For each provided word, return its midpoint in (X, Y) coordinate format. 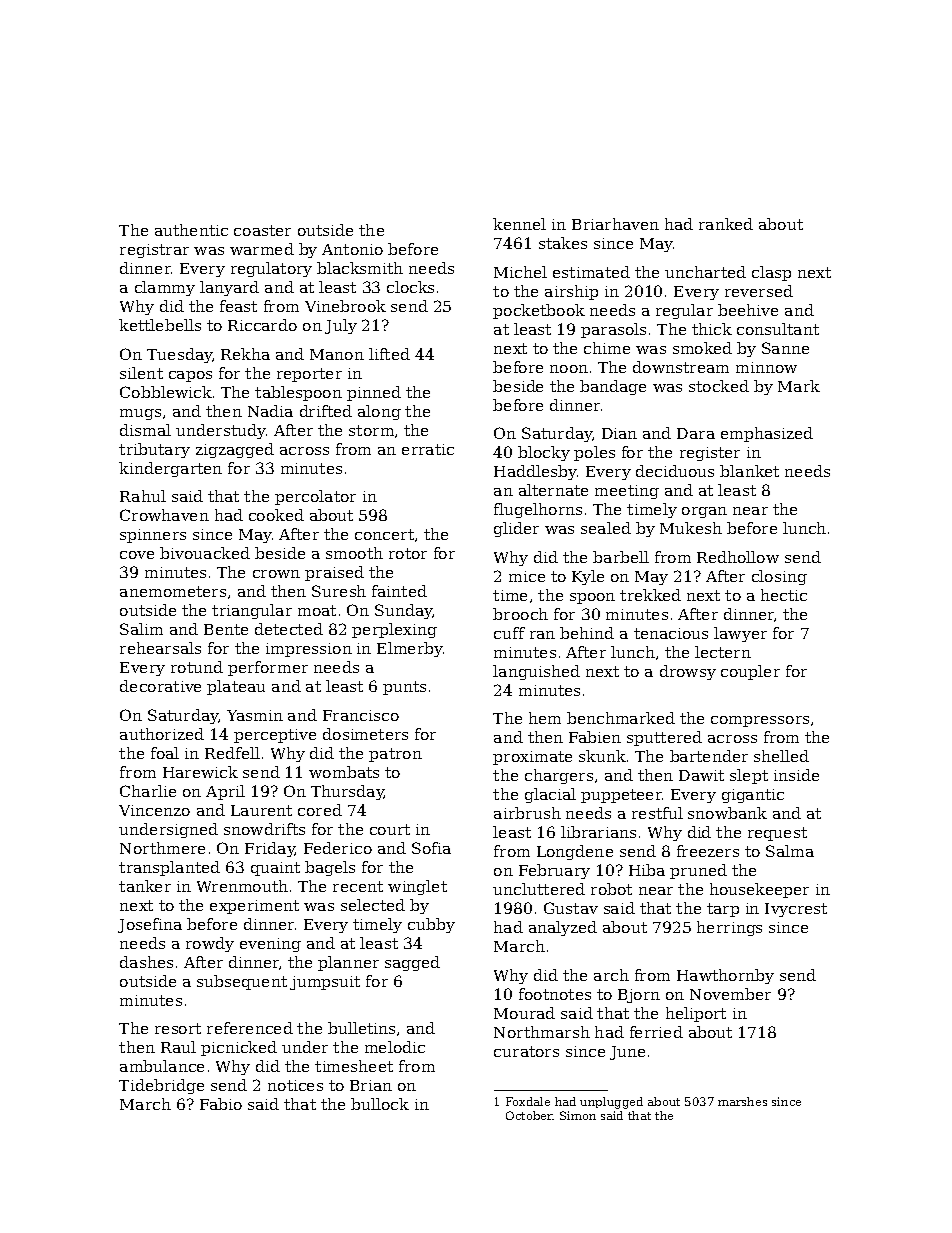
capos (190, 376)
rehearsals (160, 648)
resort (178, 1028)
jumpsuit (325, 983)
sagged (412, 963)
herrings (729, 928)
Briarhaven (615, 224)
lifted (389, 354)
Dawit (701, 775)
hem (545, 718)
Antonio (352, 249)
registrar (154, 251)
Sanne (785, 348)
